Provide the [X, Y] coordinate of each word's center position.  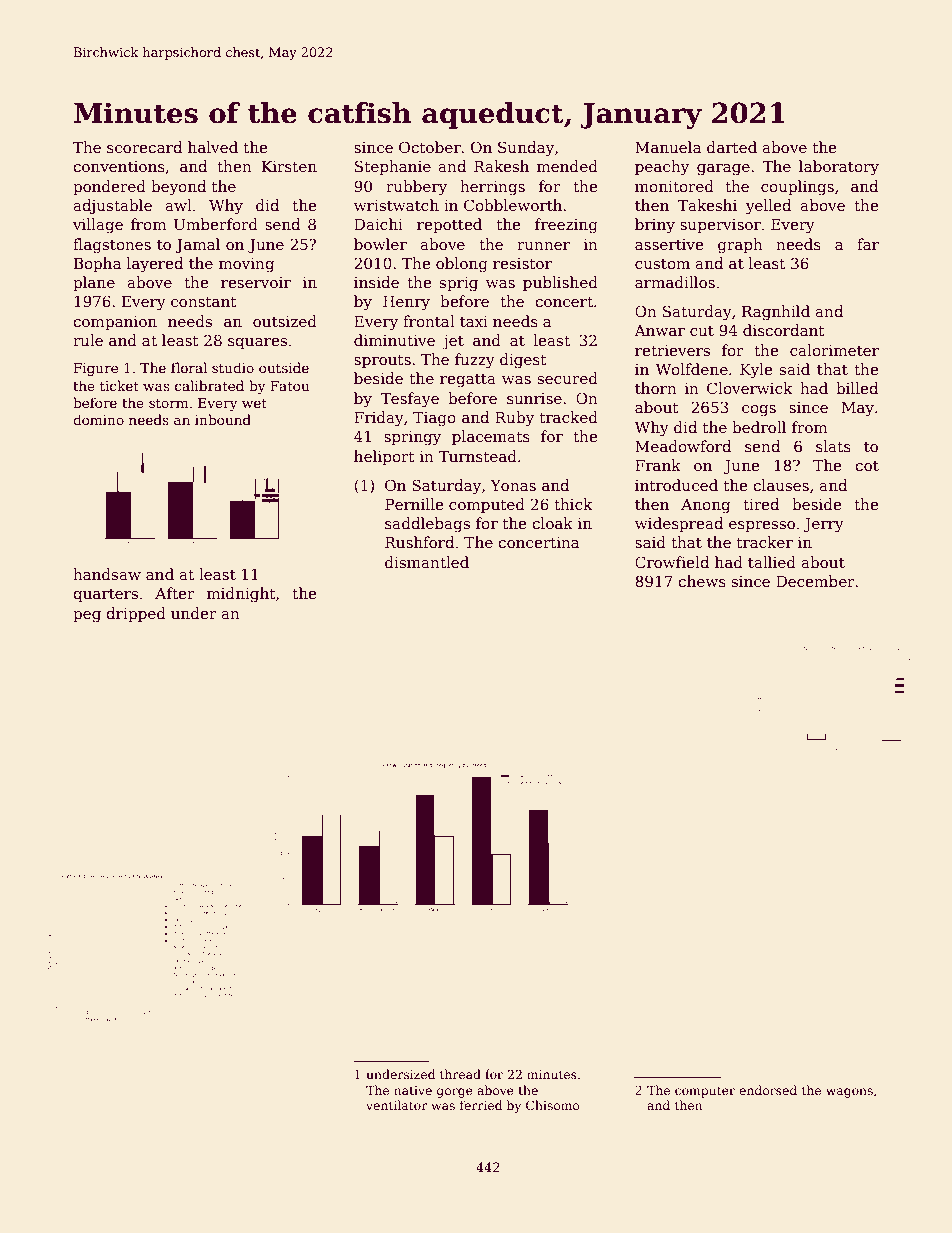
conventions [119, 166]
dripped [136, 614]
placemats [491, 437]
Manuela [668, 147]
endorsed [768, 1090]
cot [867, 466]
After [175, 593]
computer [705, 1092]
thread [460, 1074]
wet [254, 403]
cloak [552, 523]
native [413, 1090]
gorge [455, 1093]
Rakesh [501, 166]
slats [833, 446]
